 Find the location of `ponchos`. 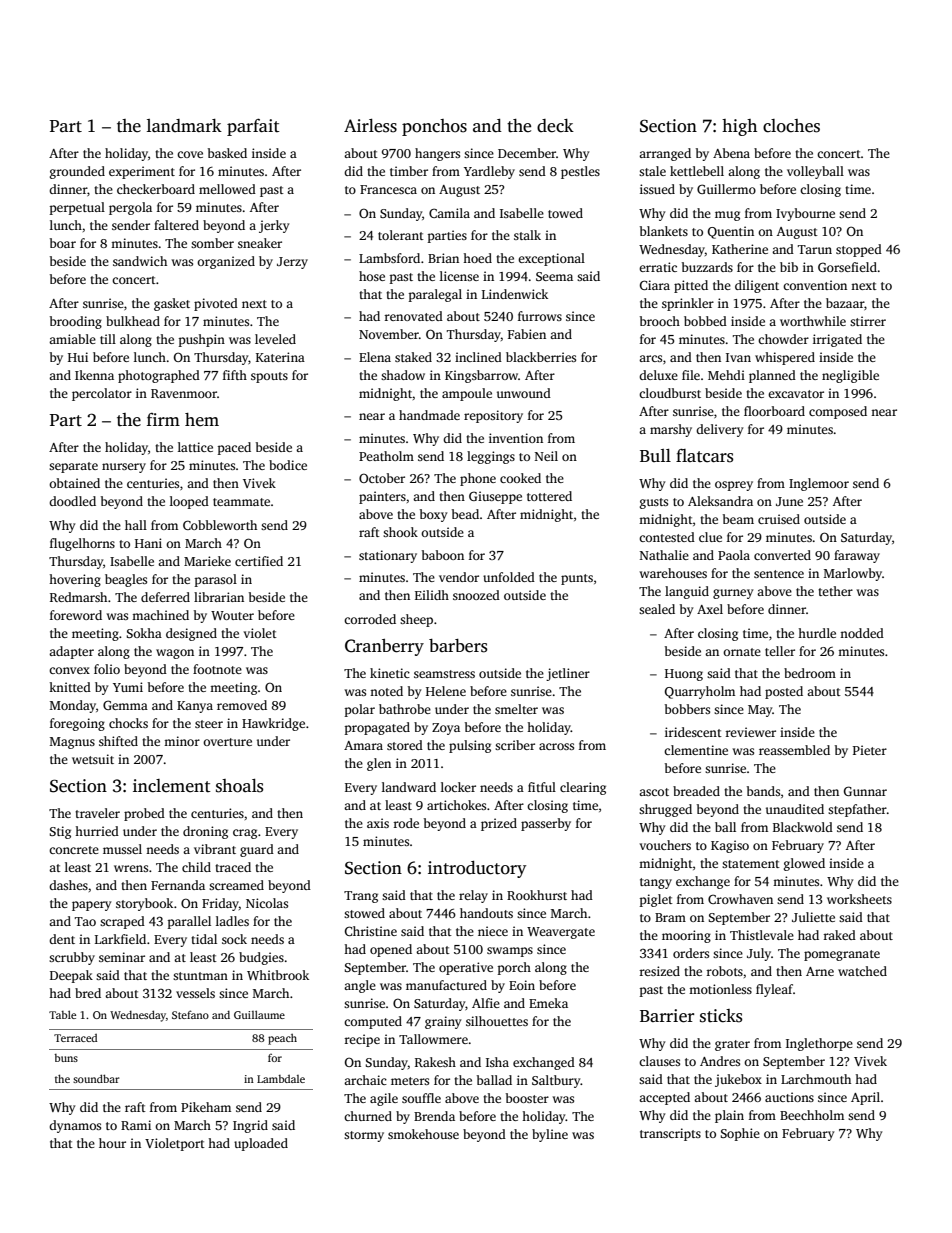

ponchos is located at coordinates (434, 127).
